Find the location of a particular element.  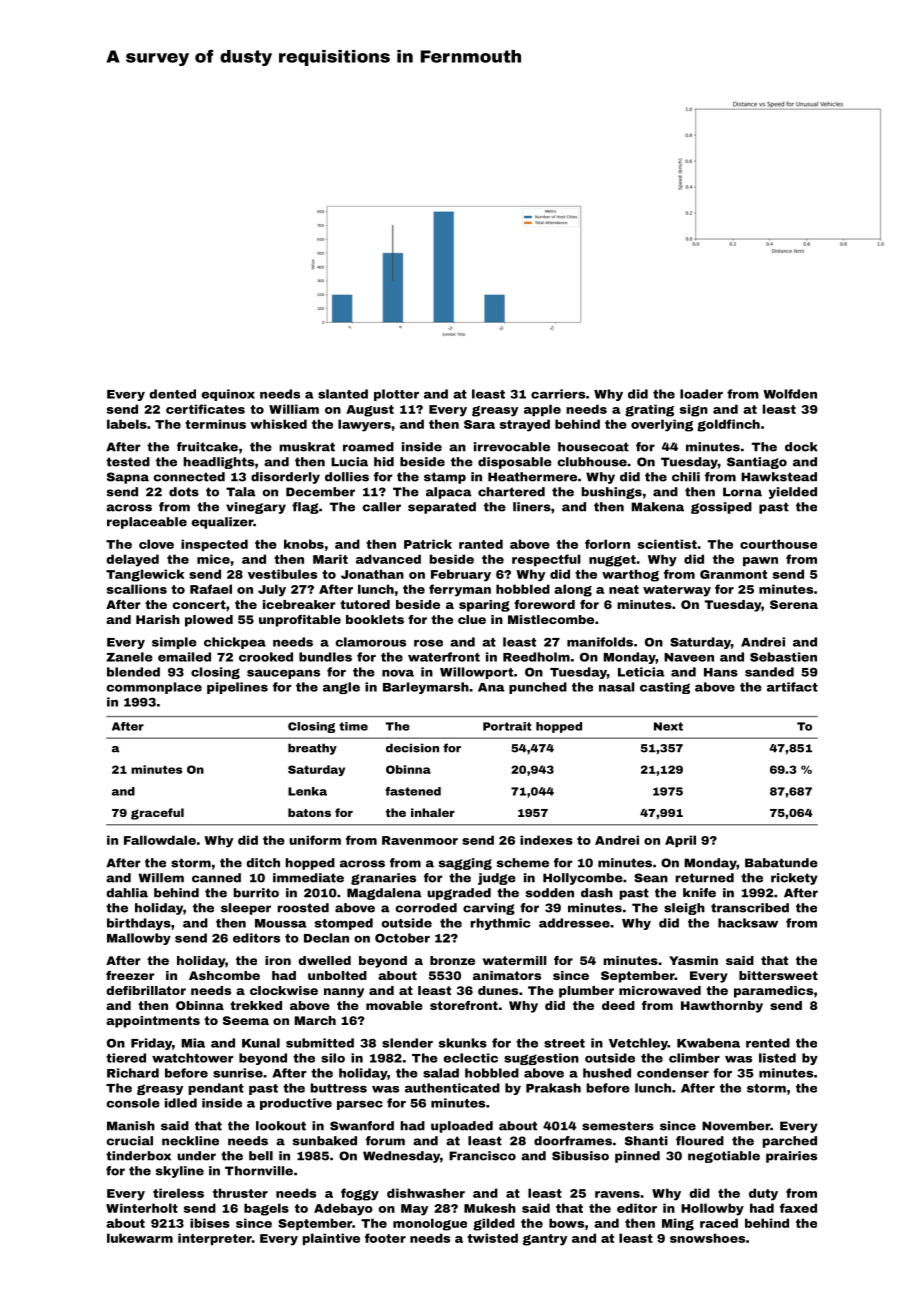

Wolfden is located at coordinates (790, 394).
